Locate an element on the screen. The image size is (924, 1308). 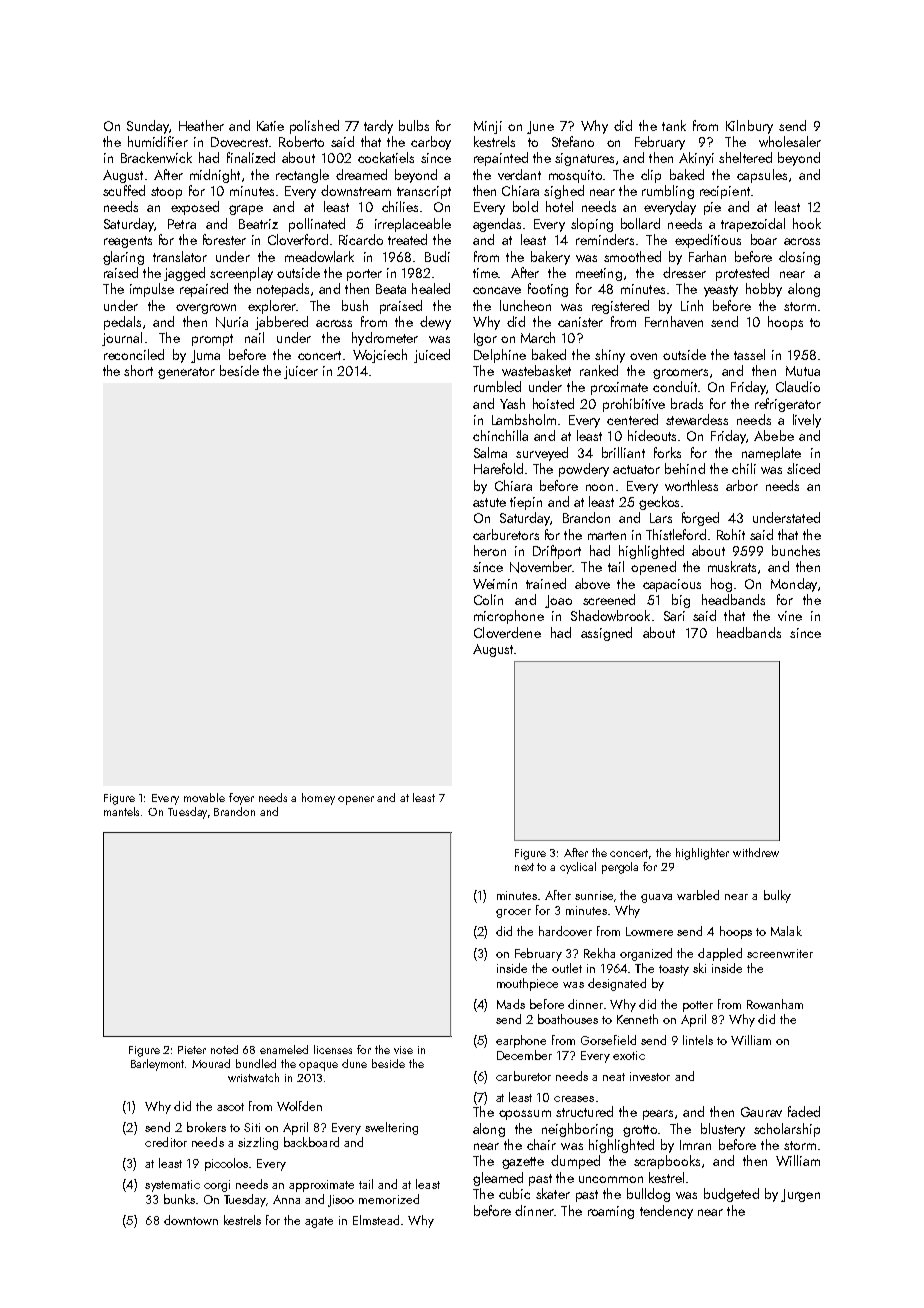
bulbs is located at coordinates (414, 125).
